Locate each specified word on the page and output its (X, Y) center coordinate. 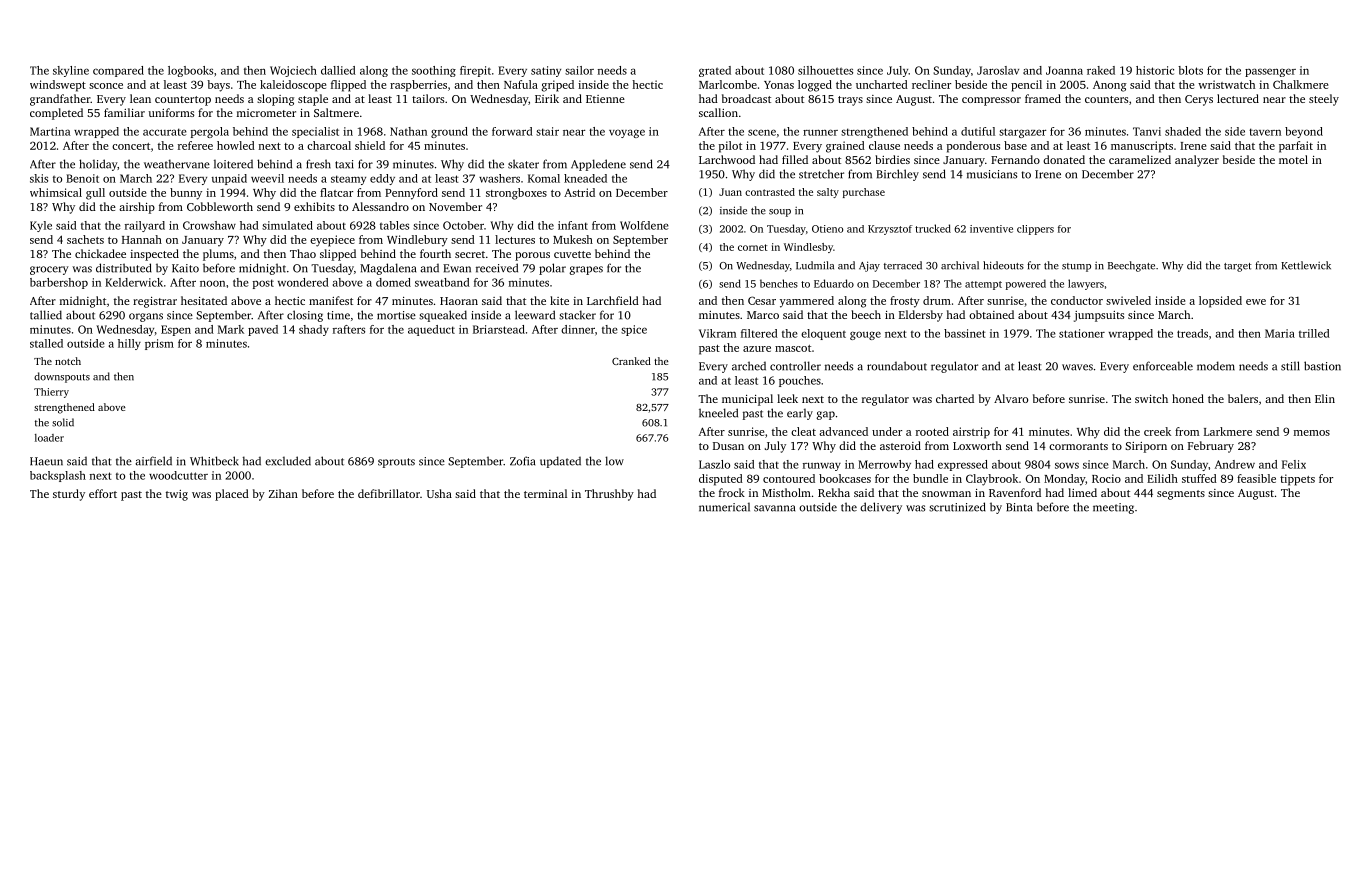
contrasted (770, 192)
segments (1181, 495)
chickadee (100, 253)
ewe (1256, 302)
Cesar (762, 300)
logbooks (190, 71)
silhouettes (825, 70)
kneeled (718, 413)
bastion (1322, 366)
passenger (1270, 72)
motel (1293, 159)
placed (232, 495)
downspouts (62, 377)
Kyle (41, 226)
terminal (545, 493)
